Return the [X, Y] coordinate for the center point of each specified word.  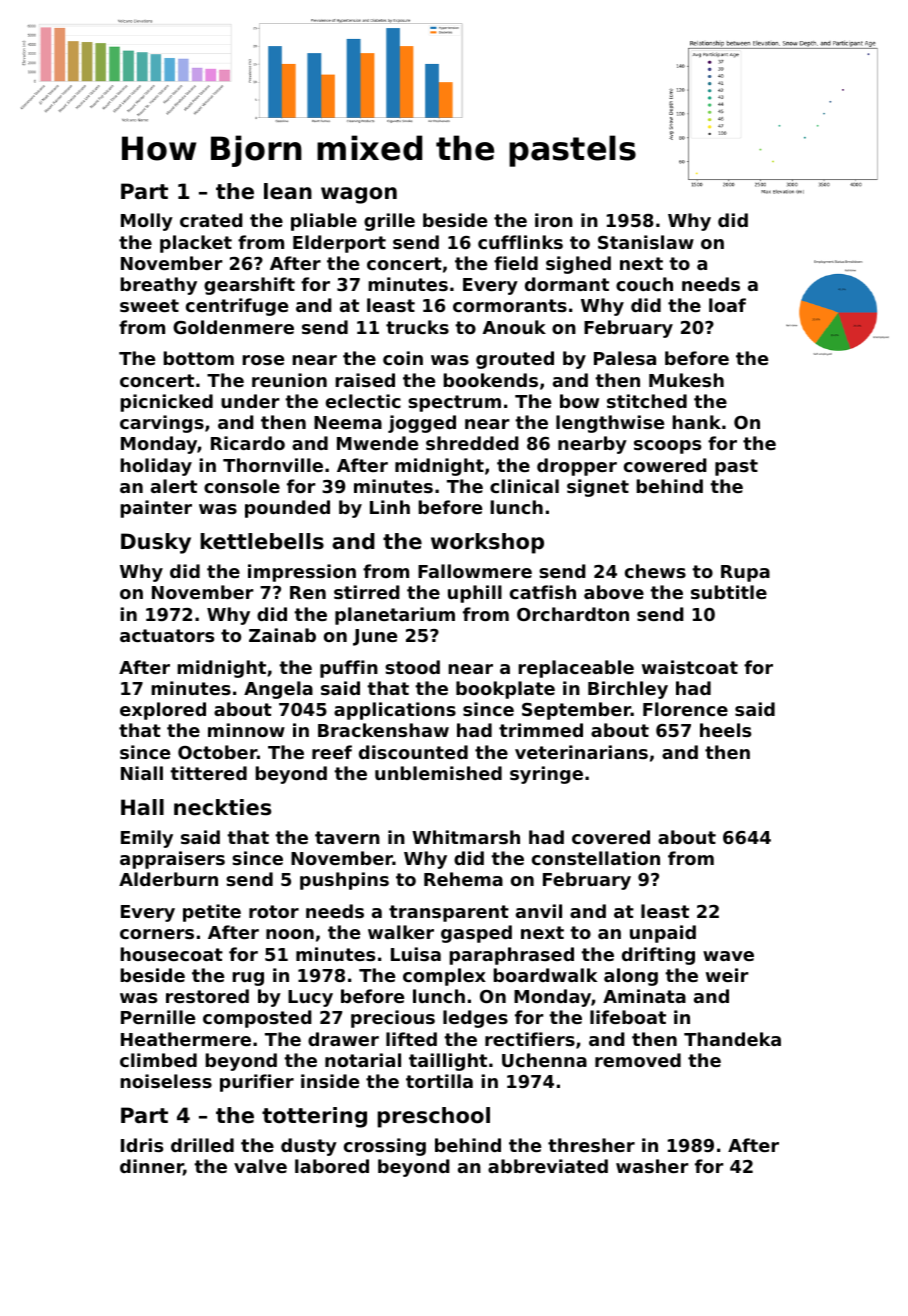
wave [728, 956]
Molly [147, 222]
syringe [546, 775]
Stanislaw [646, 242]
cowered [665, 465]
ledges [475, 1019]
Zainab [282, 635]
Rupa [745, 573]
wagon [359, 195]
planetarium [395, 616]
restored [207, 996]
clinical [524, 486]
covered [611, 837]
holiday [156, 467]
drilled [202, 1145]
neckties [222, 807]
